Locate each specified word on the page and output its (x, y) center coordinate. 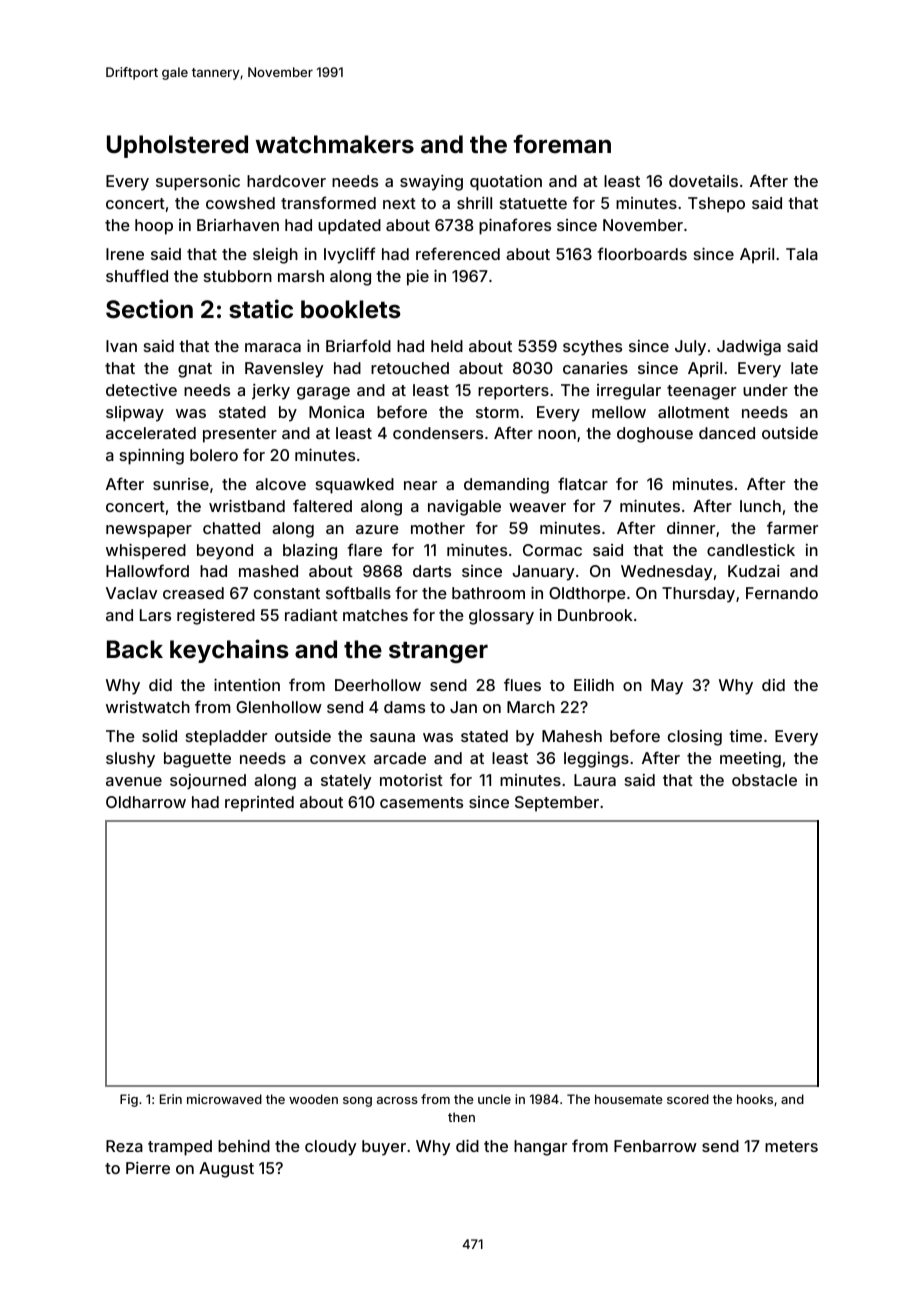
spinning (152, 457)
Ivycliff (350, 255)
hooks (755, 1099)
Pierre (148, 1168)
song (357, 1102)
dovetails (703, 181)
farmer (792, 527)
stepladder (226, 738)
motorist (411, 780)
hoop (154, 227)
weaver (537, 507)
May (667, 687)
